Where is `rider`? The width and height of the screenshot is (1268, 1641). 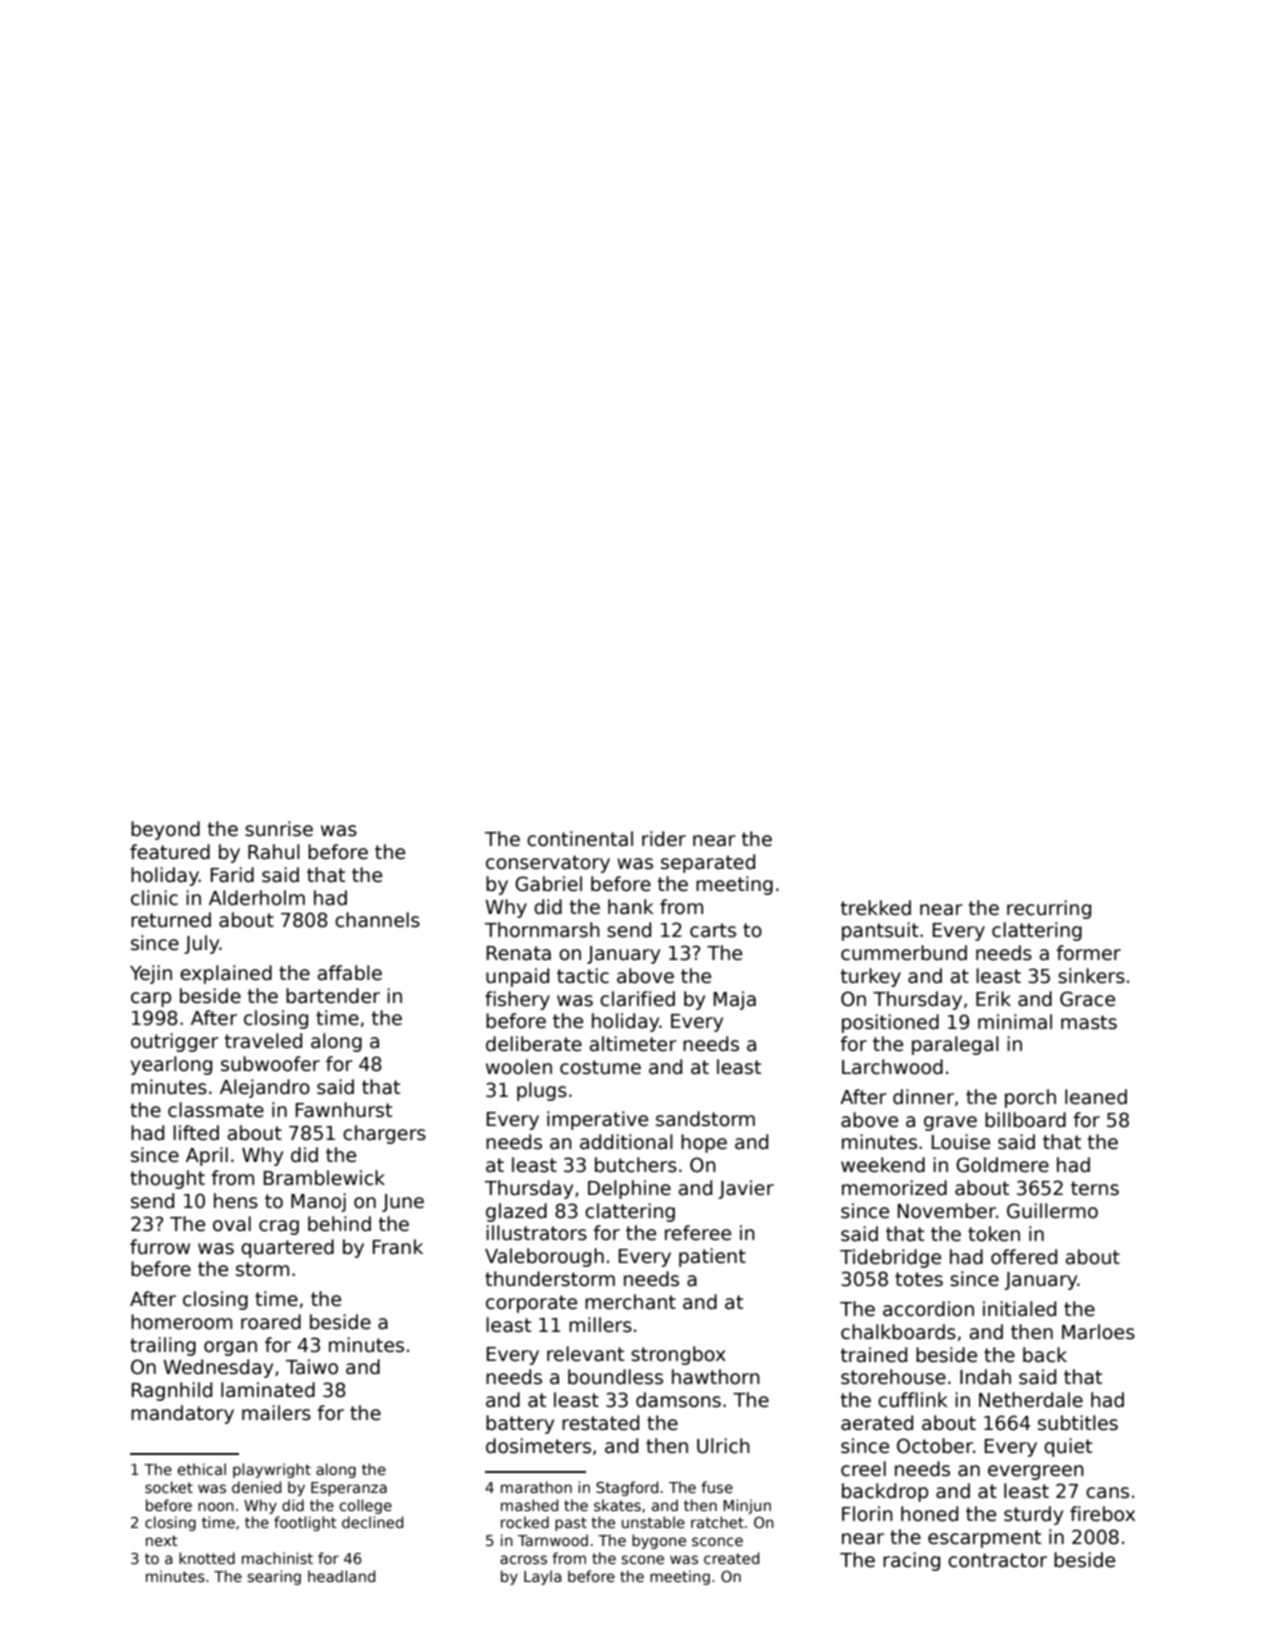
rider is located at coordinates (664, 839).
